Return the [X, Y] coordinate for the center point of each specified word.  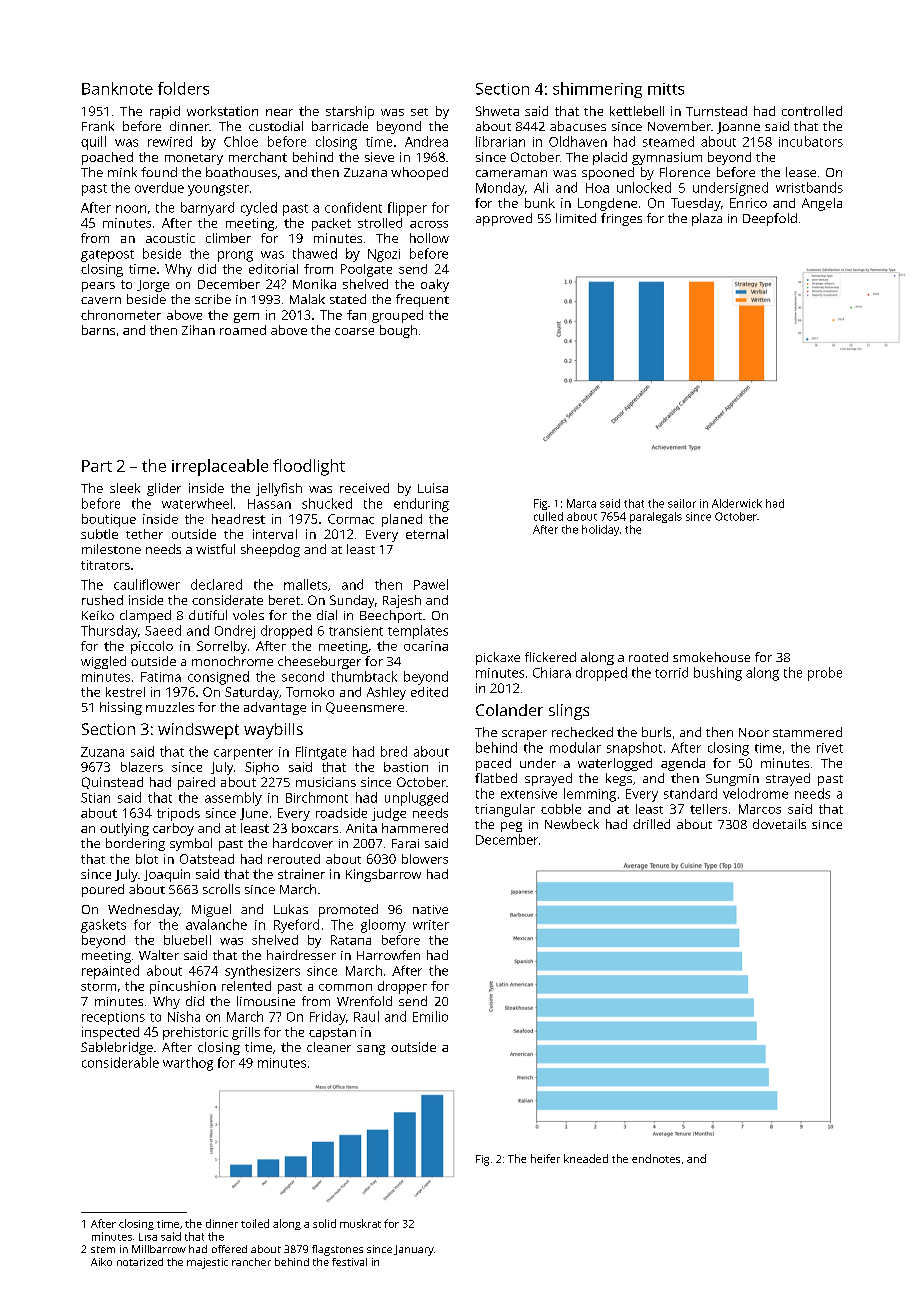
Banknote [117, 88]
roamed [243, 330]
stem [103, 1249]
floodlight [309, 467]
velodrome [755, 793]
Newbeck [572, 824]
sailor [682, 503]
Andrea [426, 141]
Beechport [391, 616]
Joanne [738, 128]
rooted [648, 657]
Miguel [211, 910]
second [303, 676]
